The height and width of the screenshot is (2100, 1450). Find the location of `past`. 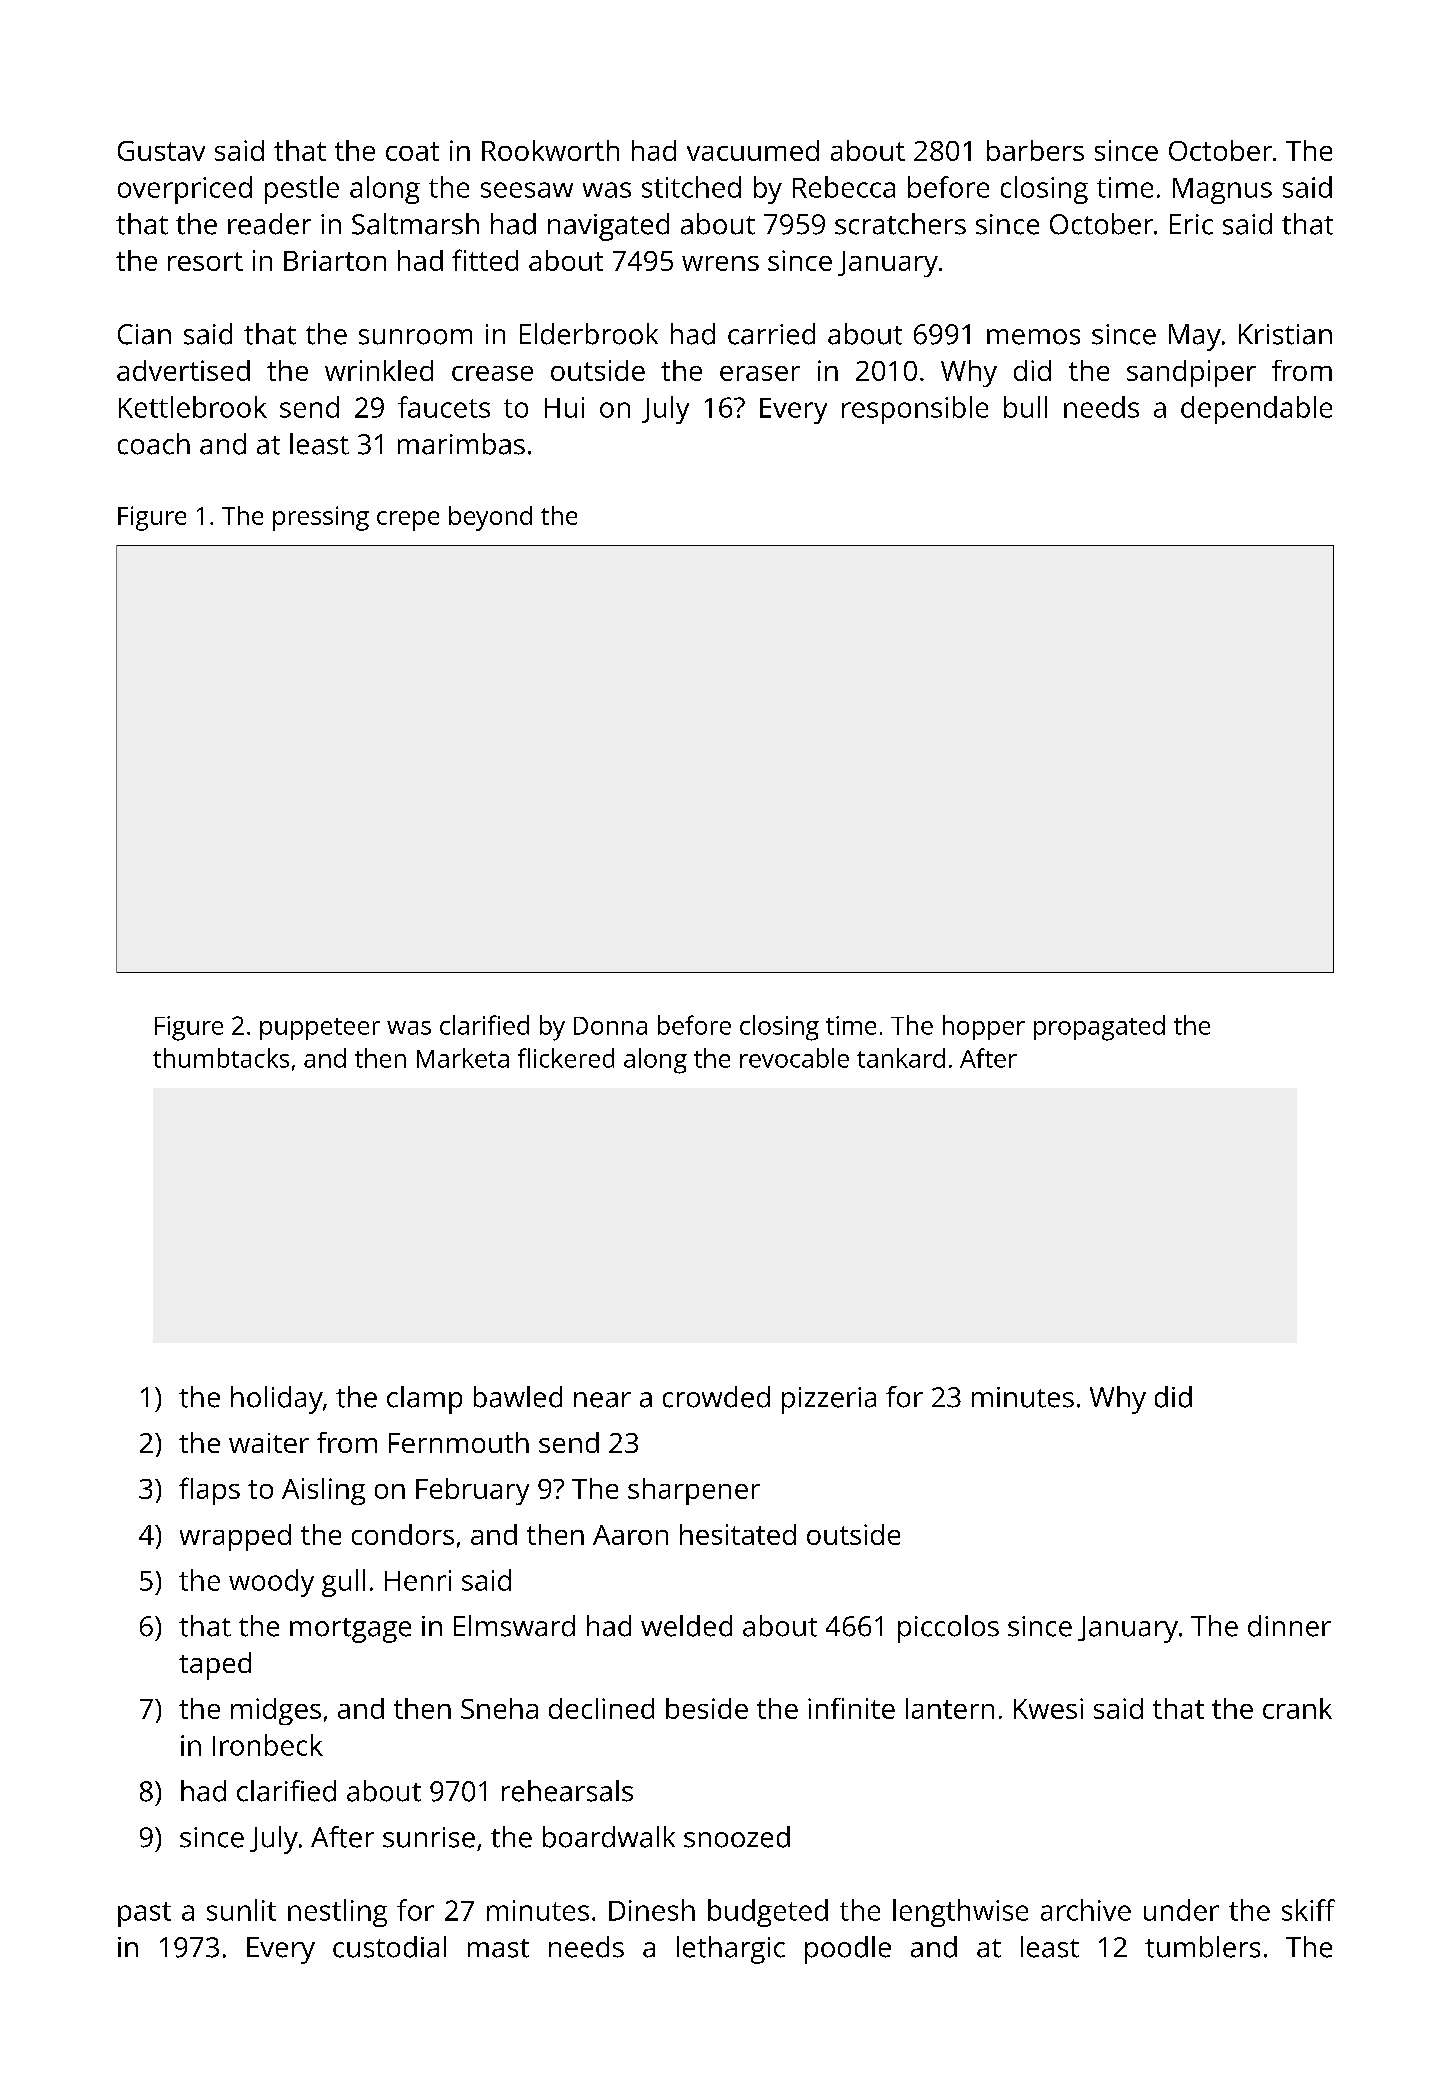

past is located at coordinates (144, 1914).
